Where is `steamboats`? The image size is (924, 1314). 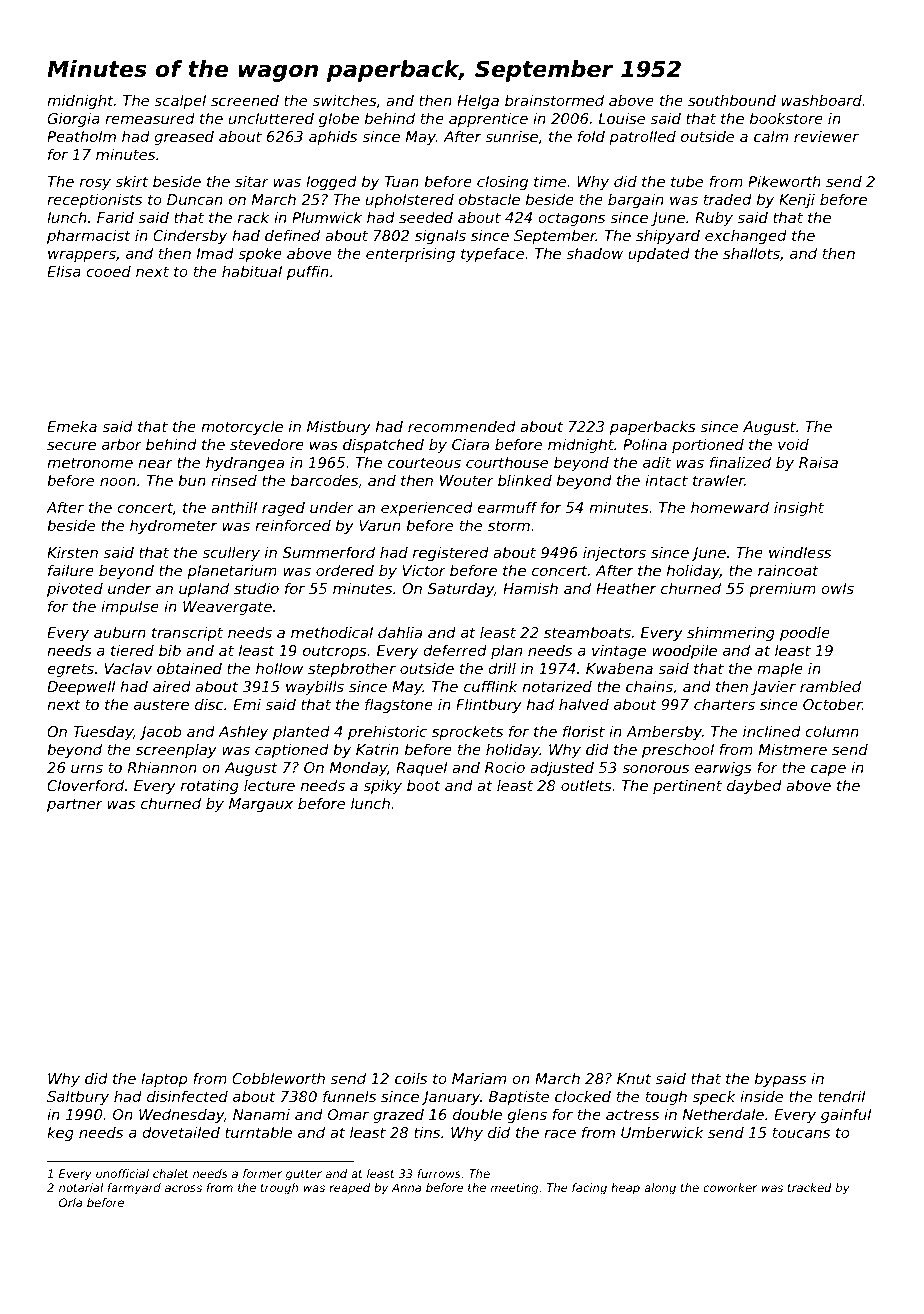
steamboats is located at coordinates (587, 632).
